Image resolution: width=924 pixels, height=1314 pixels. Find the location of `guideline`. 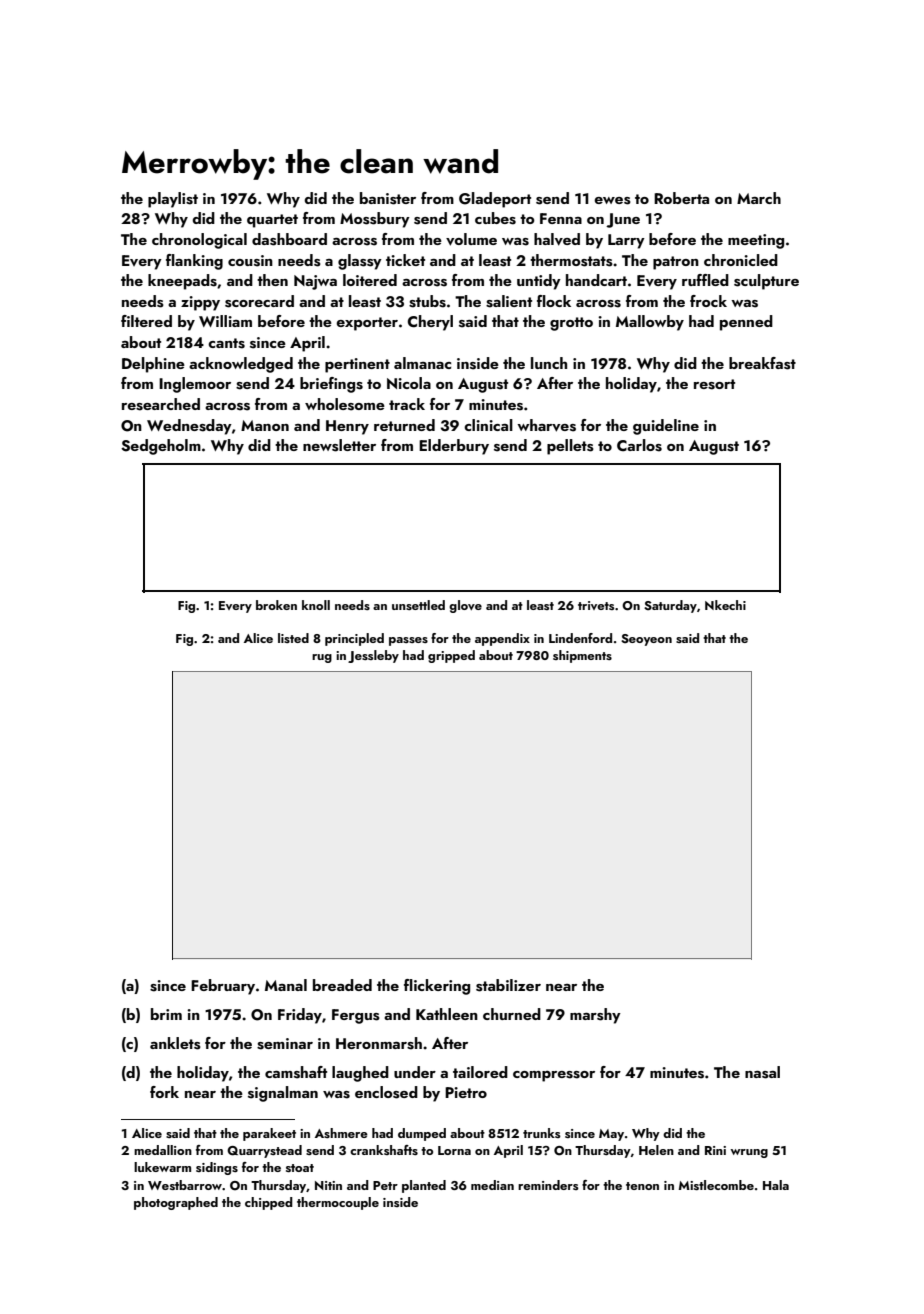

guideline is located at coordinates (666, 427).
